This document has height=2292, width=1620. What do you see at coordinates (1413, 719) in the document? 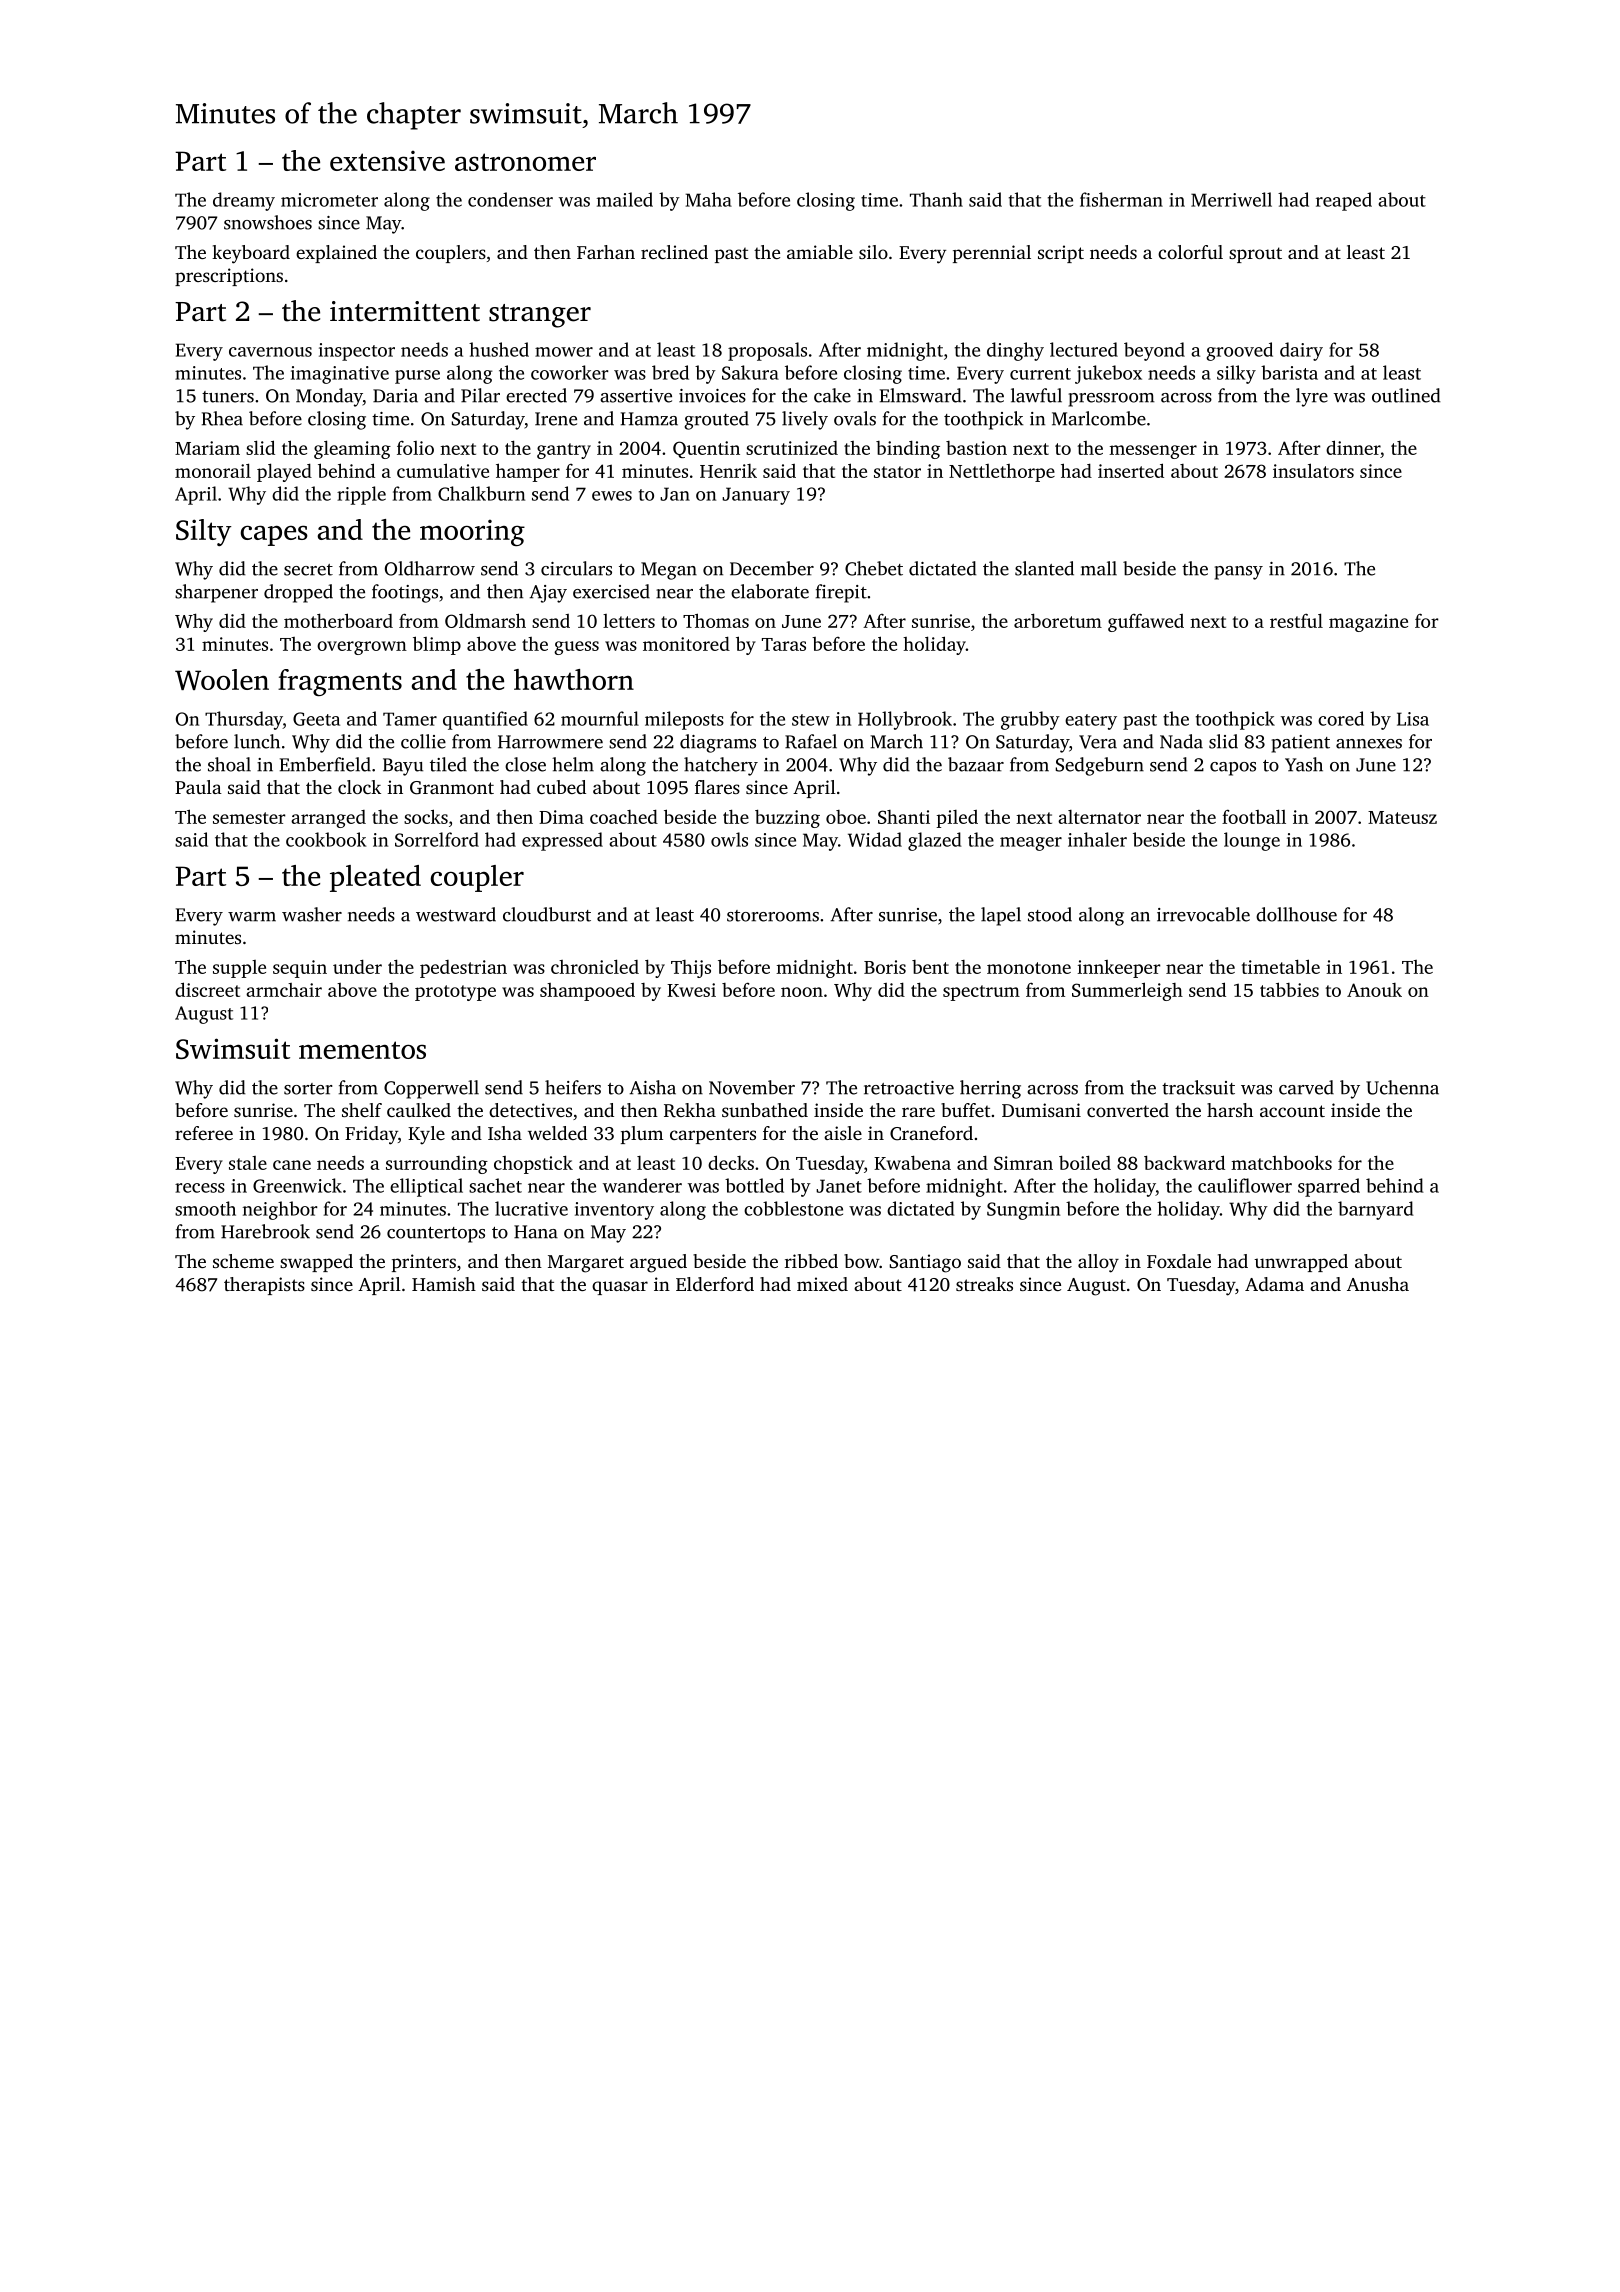
I see `Lisa` at bounding box center [1413, 719].
